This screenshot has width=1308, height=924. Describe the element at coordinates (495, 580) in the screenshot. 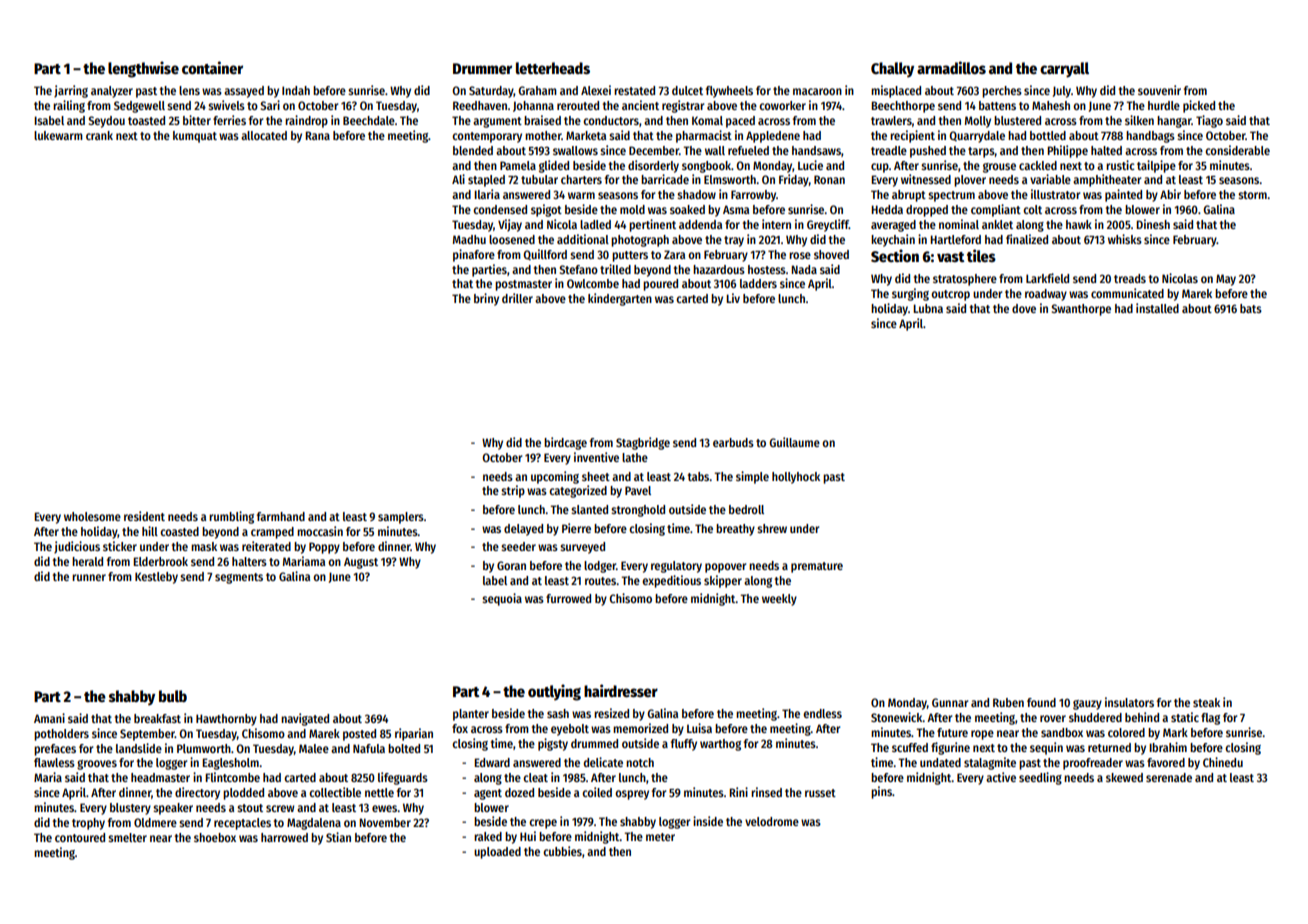

I see `label` at that location.
